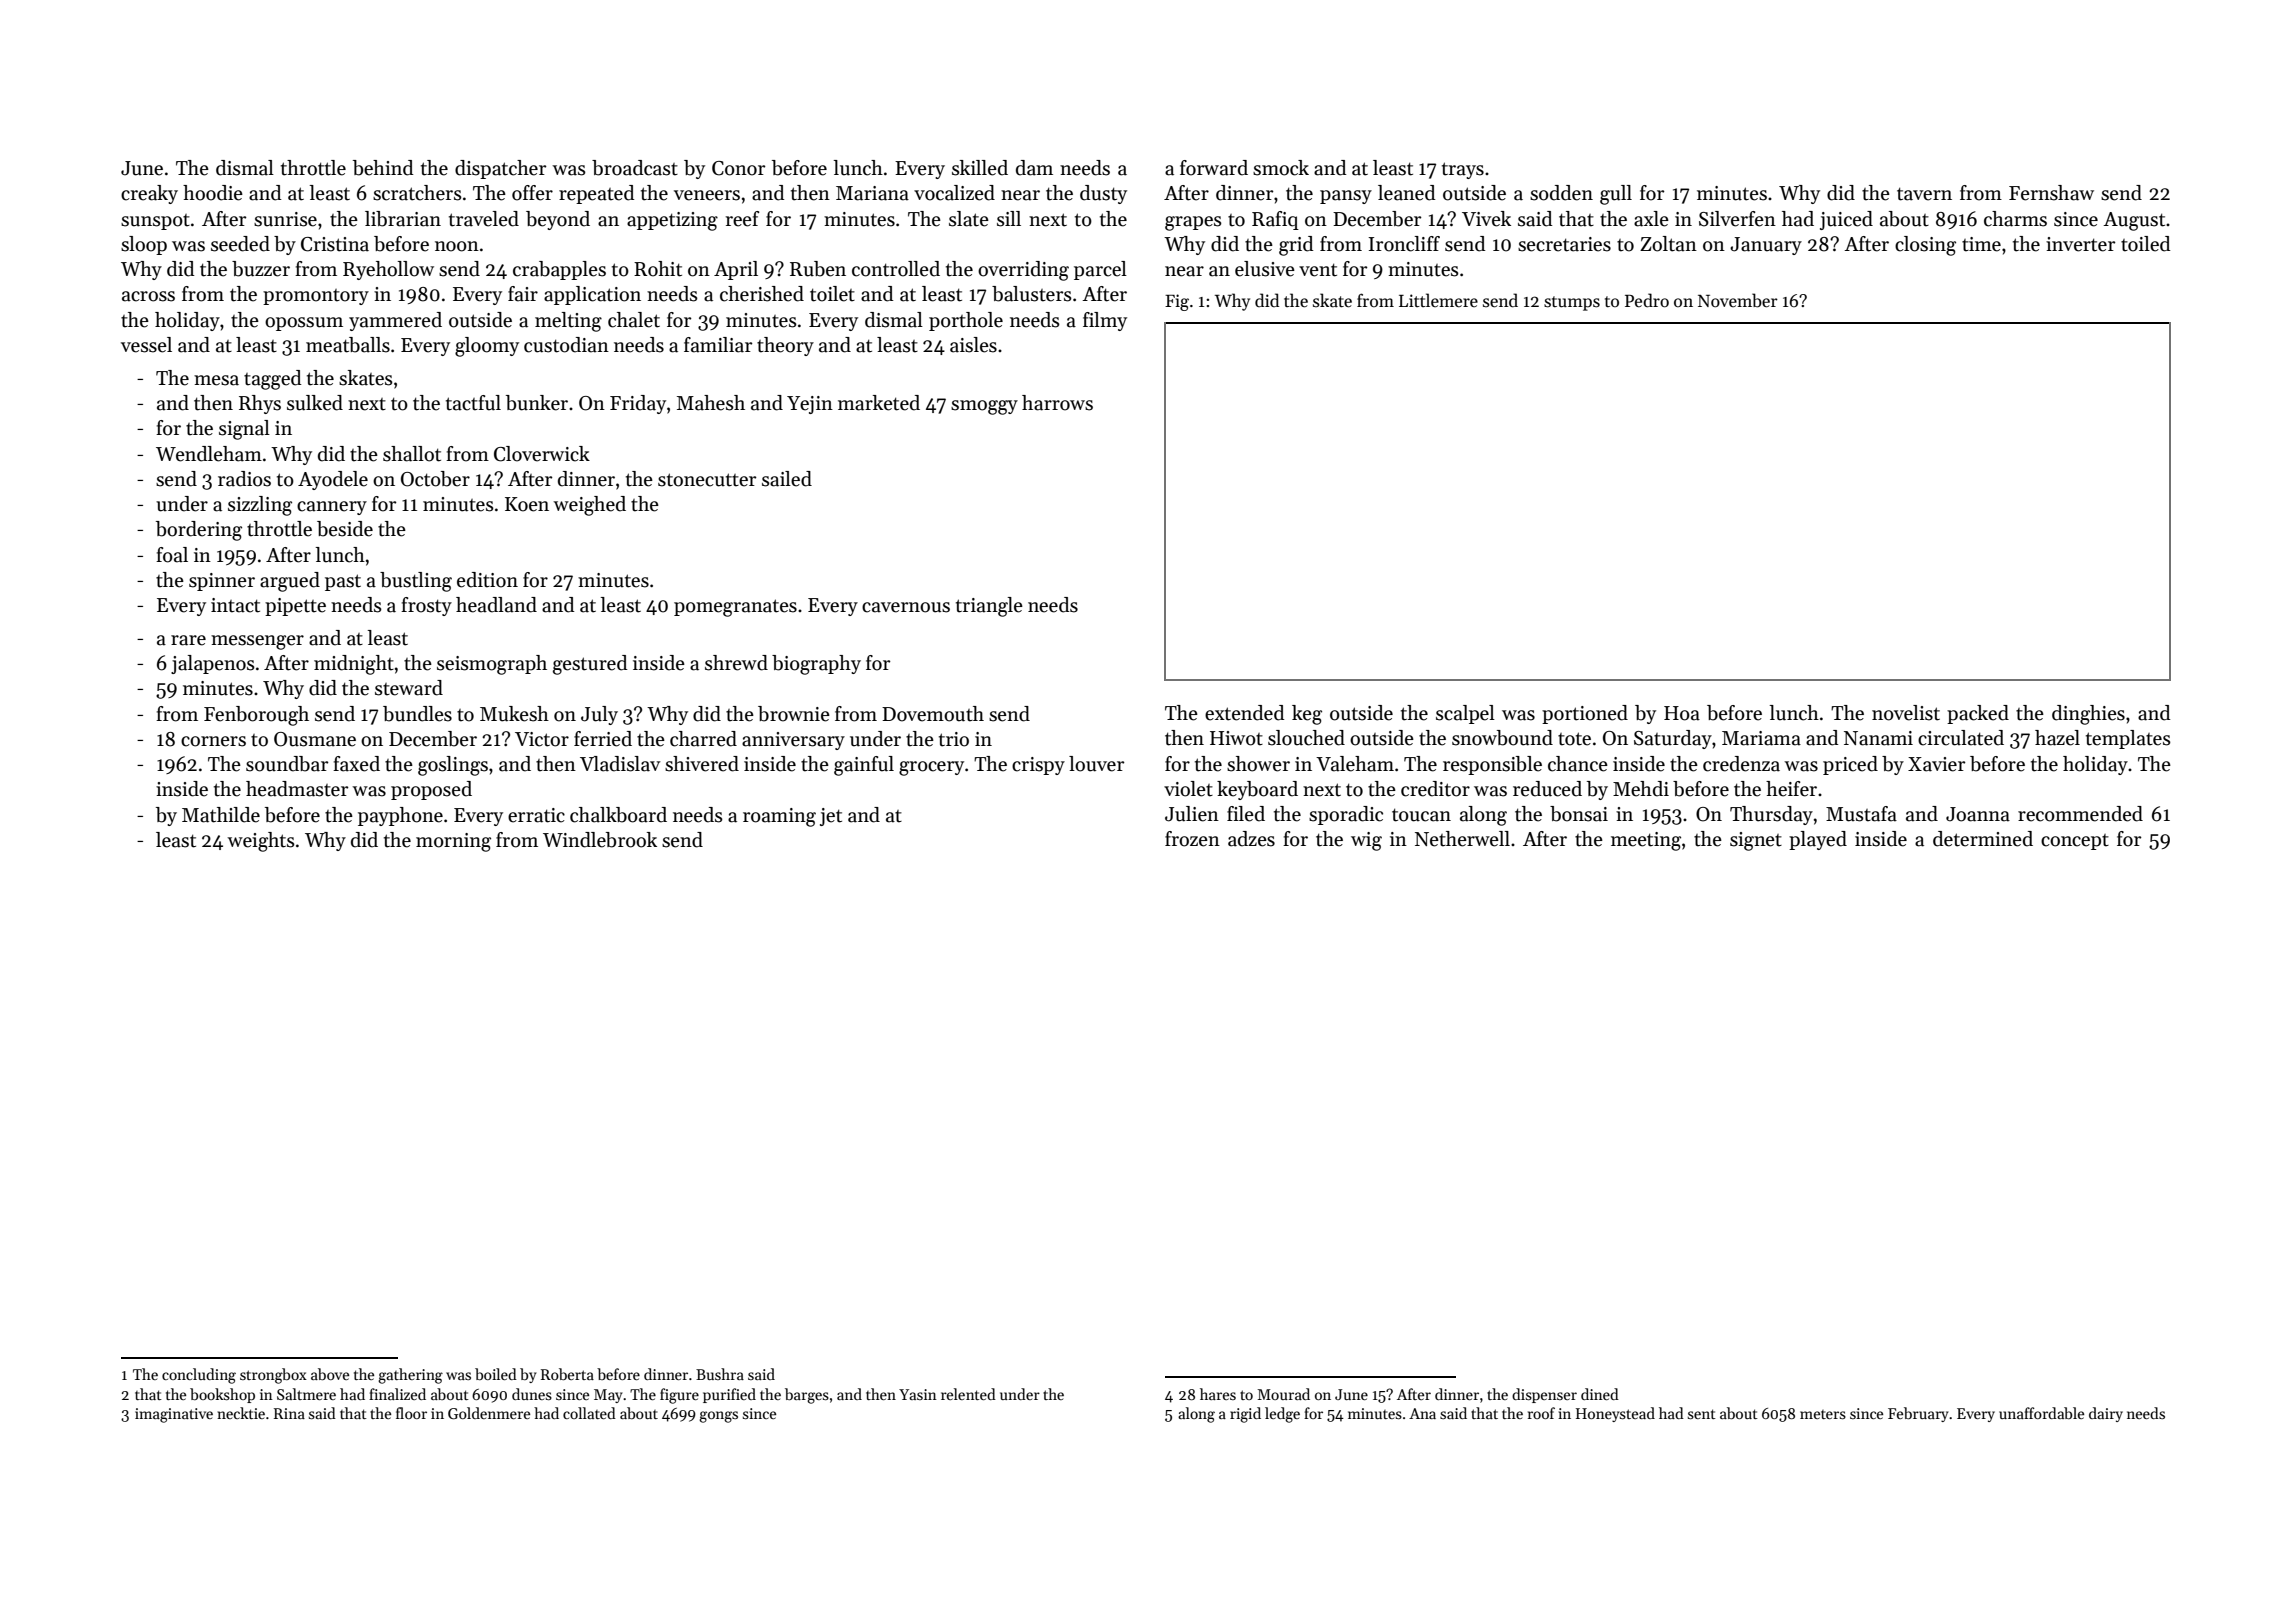 Image resolution: width=2292 pixels, height=1620 pixels. Describe the element at coordinates (453, 842) in the image. I see `morning` at that location.
